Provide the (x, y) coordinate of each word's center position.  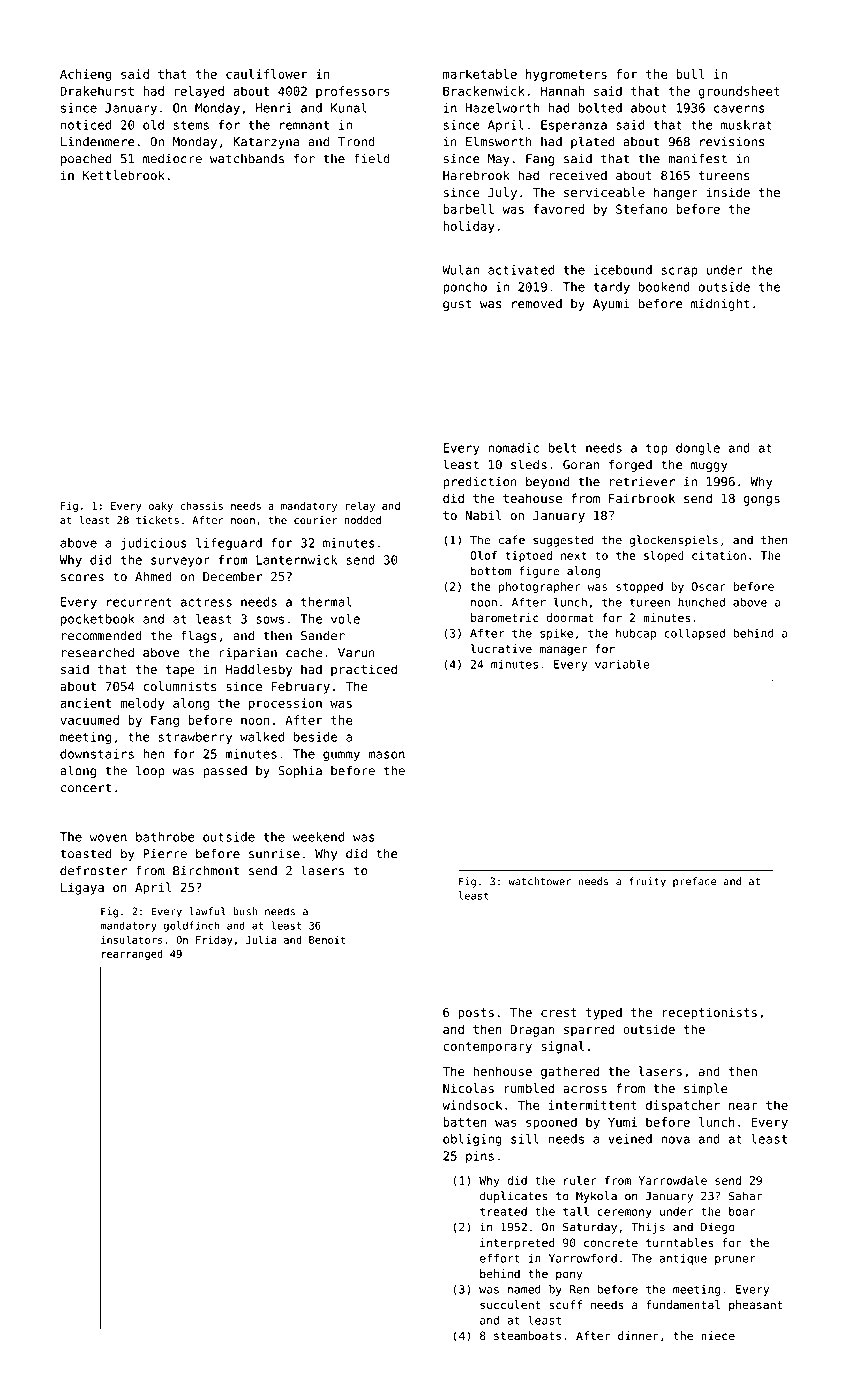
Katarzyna (266, 143)
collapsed (695, 634)
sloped (664, 556)
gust (457, 305)
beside (315, 737)
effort (500, 1258)
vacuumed (89, 720)
